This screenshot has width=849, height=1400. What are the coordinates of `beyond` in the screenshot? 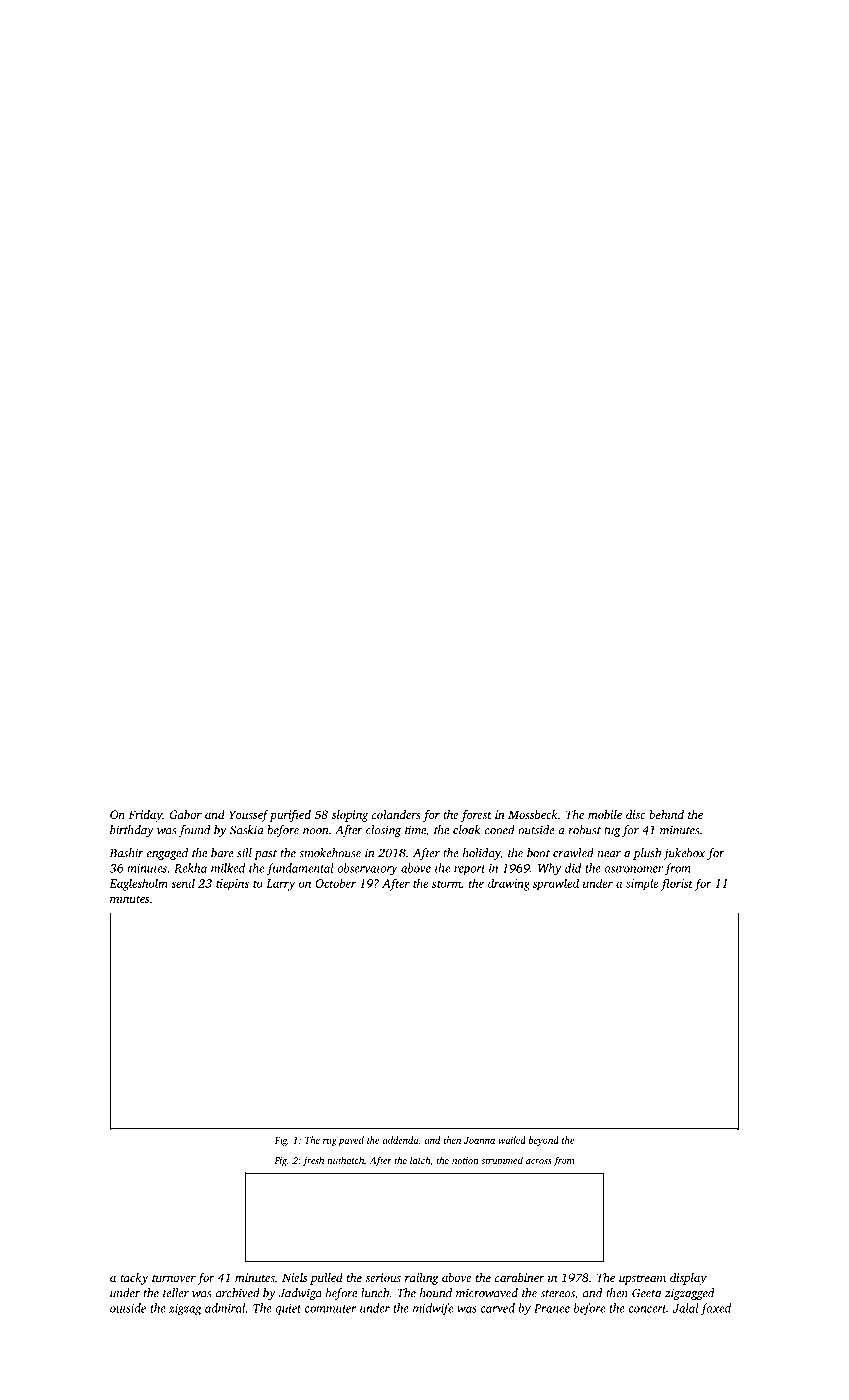 It's located at (544, 1141).
